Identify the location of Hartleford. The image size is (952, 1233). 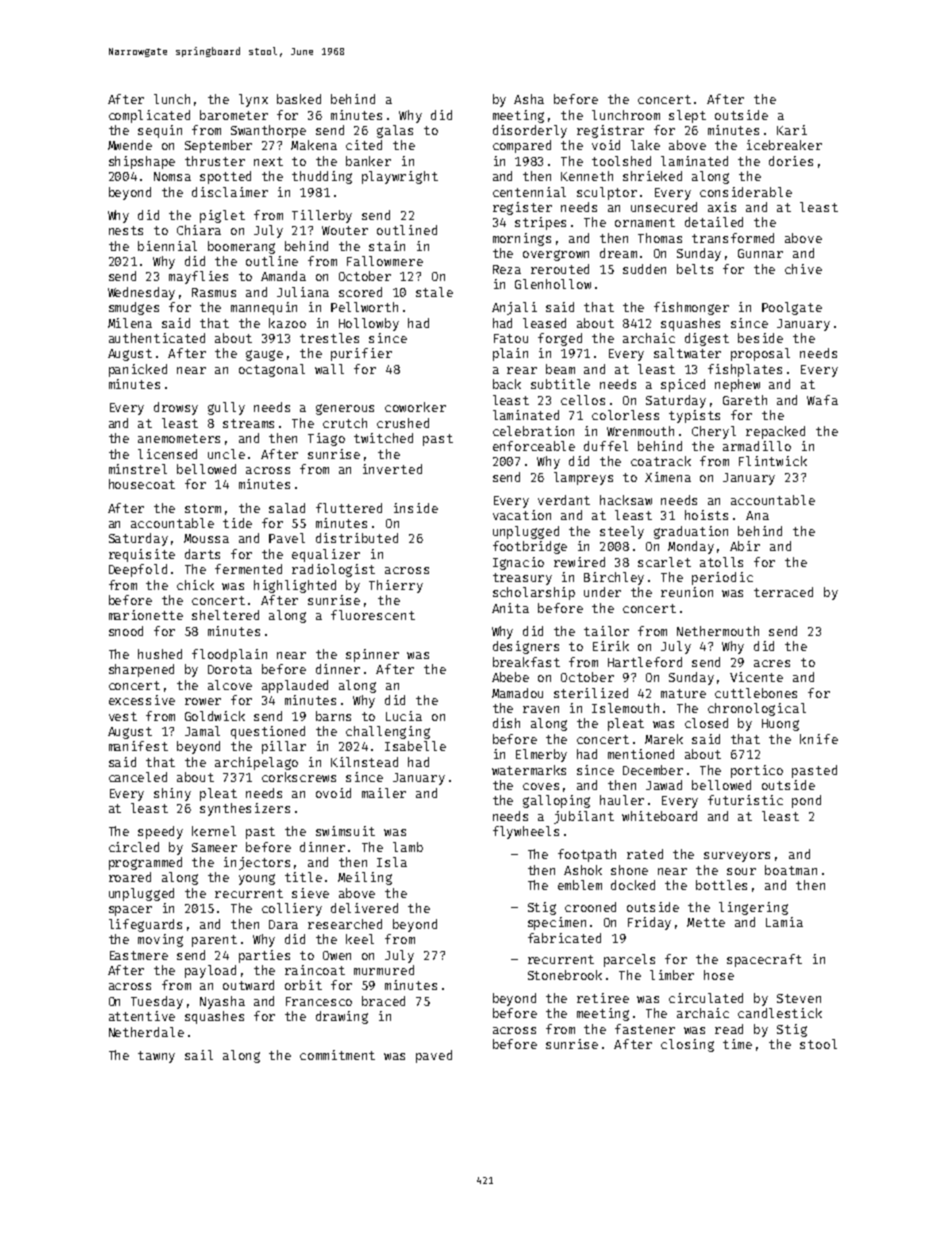
(645, 662).
